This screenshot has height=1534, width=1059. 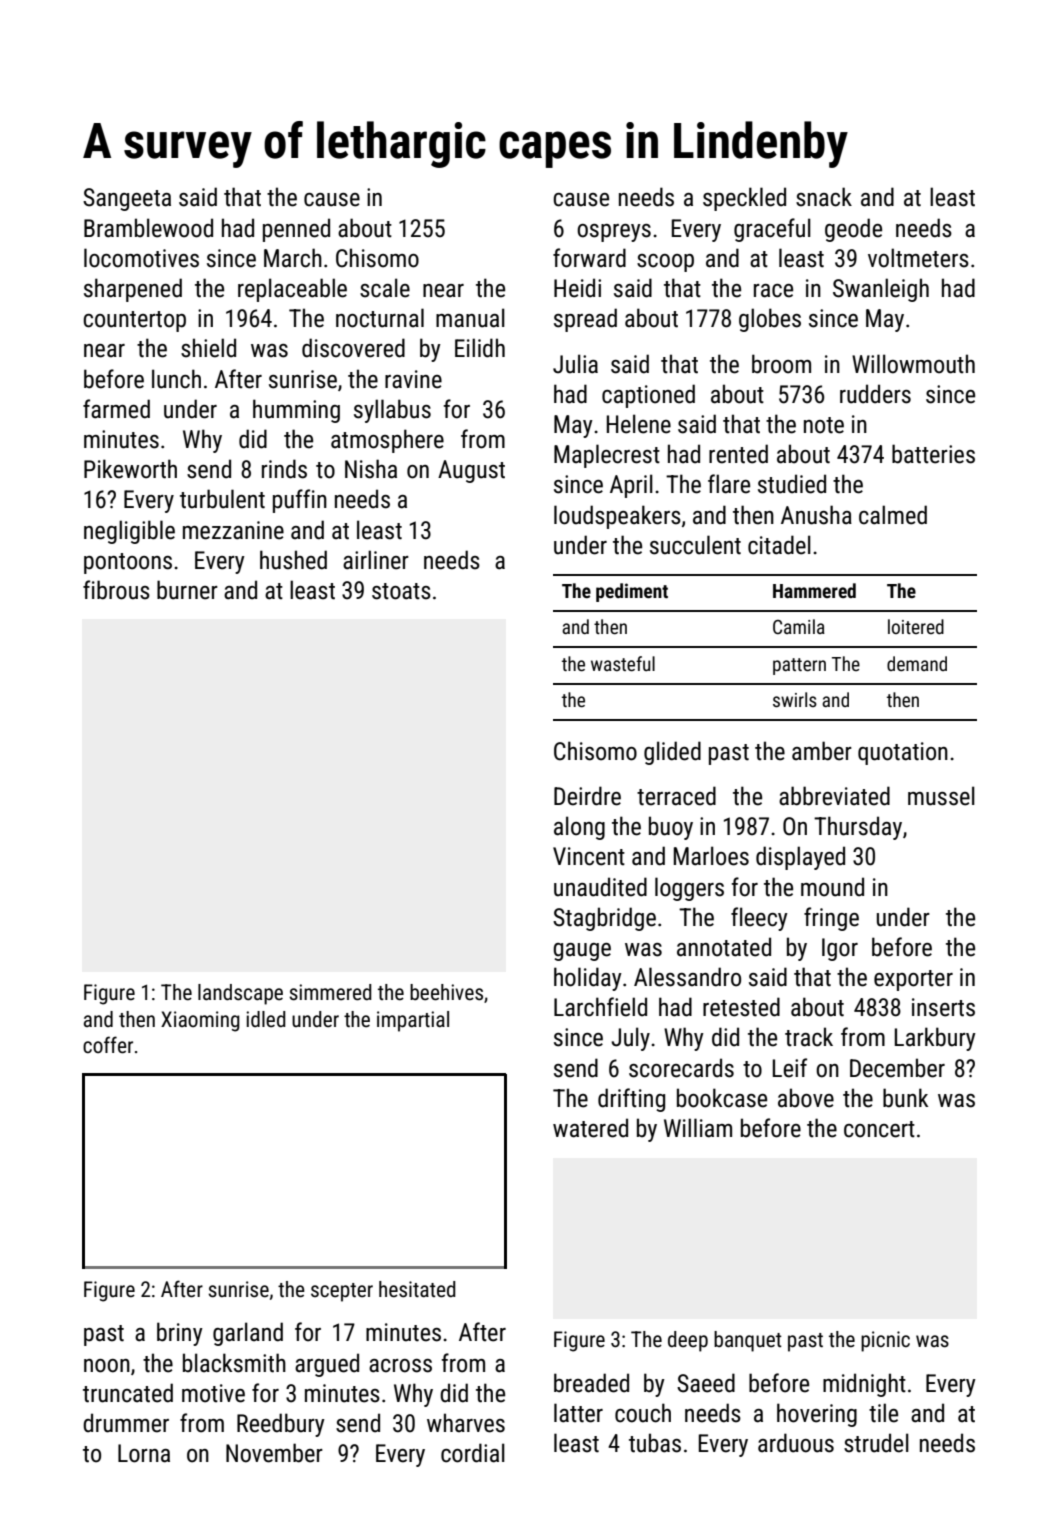 What do you see at coordinates (265, 1019) in the screenshot?
I see `idled` at bounding box center [265, 1019].
